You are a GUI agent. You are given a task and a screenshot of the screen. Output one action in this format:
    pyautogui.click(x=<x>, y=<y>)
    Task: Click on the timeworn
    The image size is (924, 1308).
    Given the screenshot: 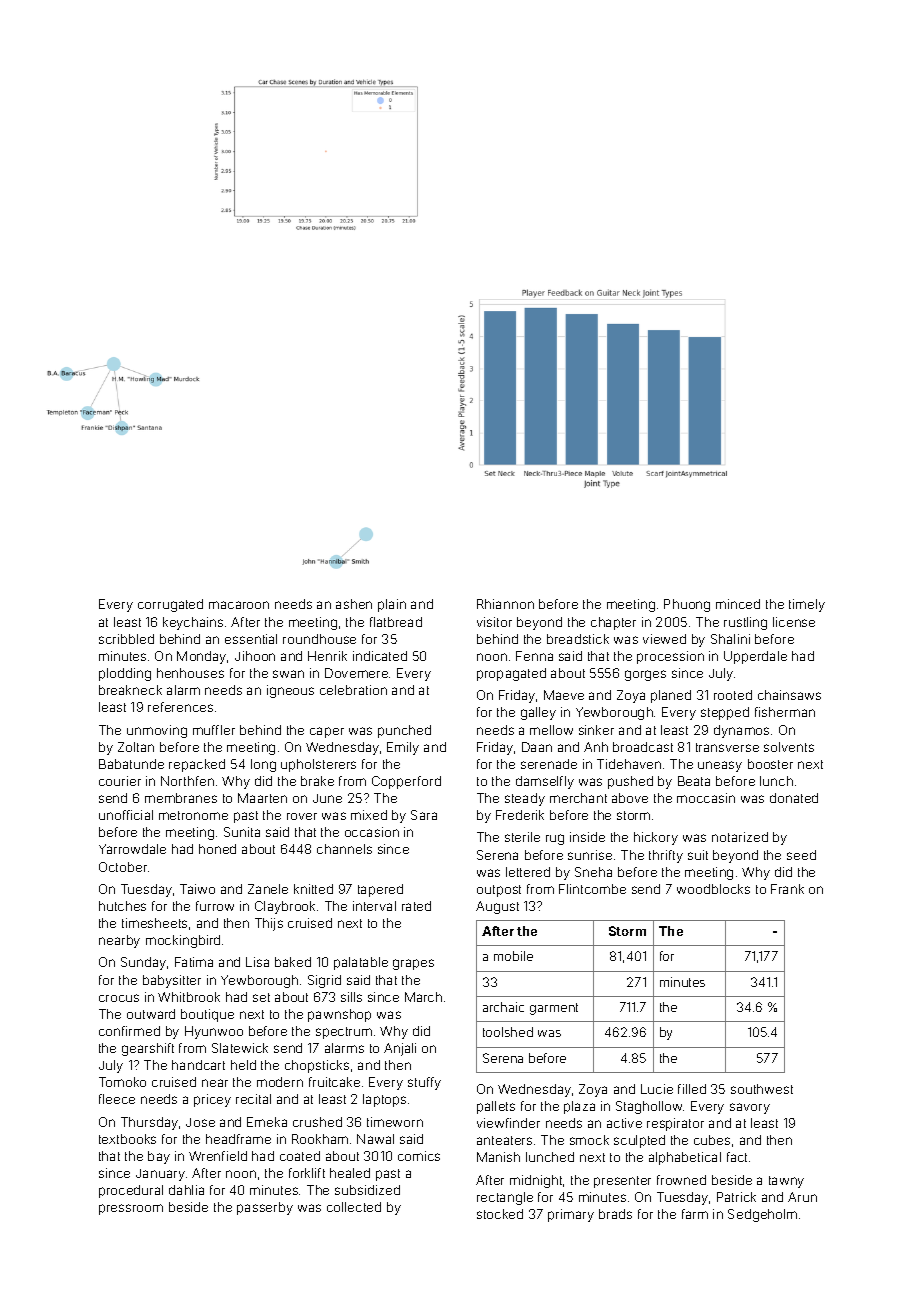 What is the action you would take?
    pyautogui.click(x=395, y=1122)
